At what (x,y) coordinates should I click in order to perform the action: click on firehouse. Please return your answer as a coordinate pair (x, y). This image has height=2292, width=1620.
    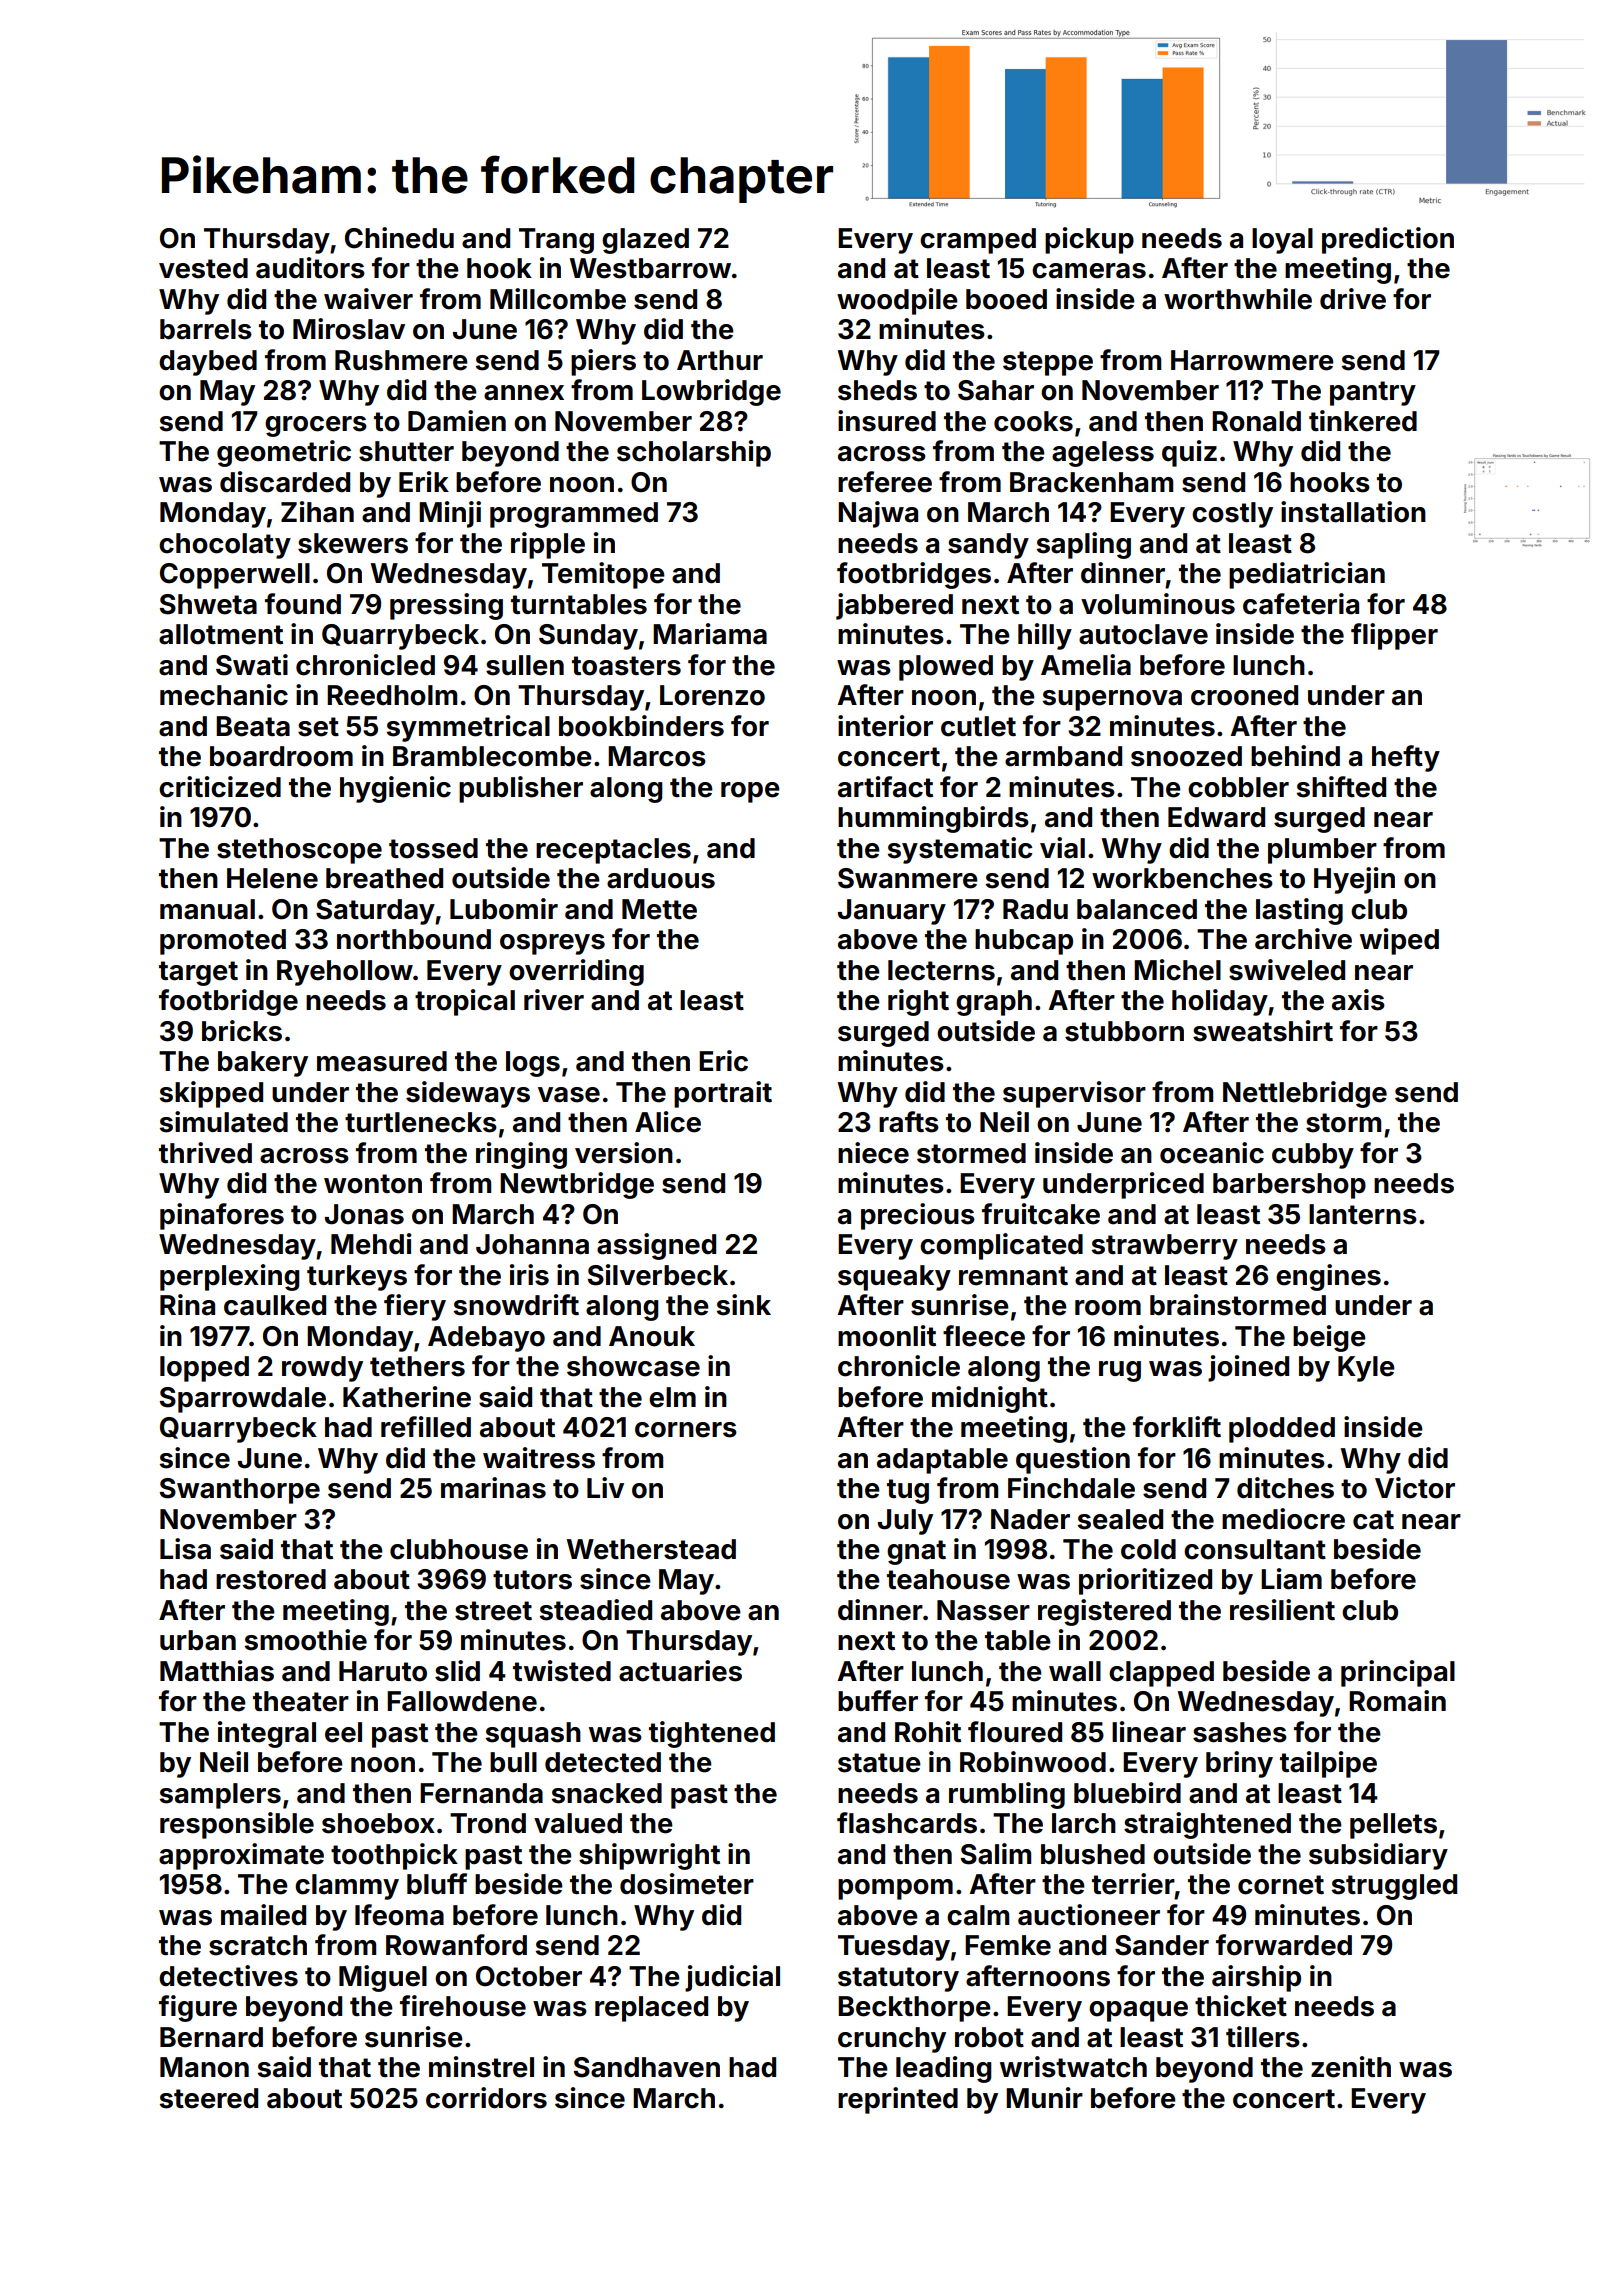
    Looking at the image, I should click on (463, 2006).
